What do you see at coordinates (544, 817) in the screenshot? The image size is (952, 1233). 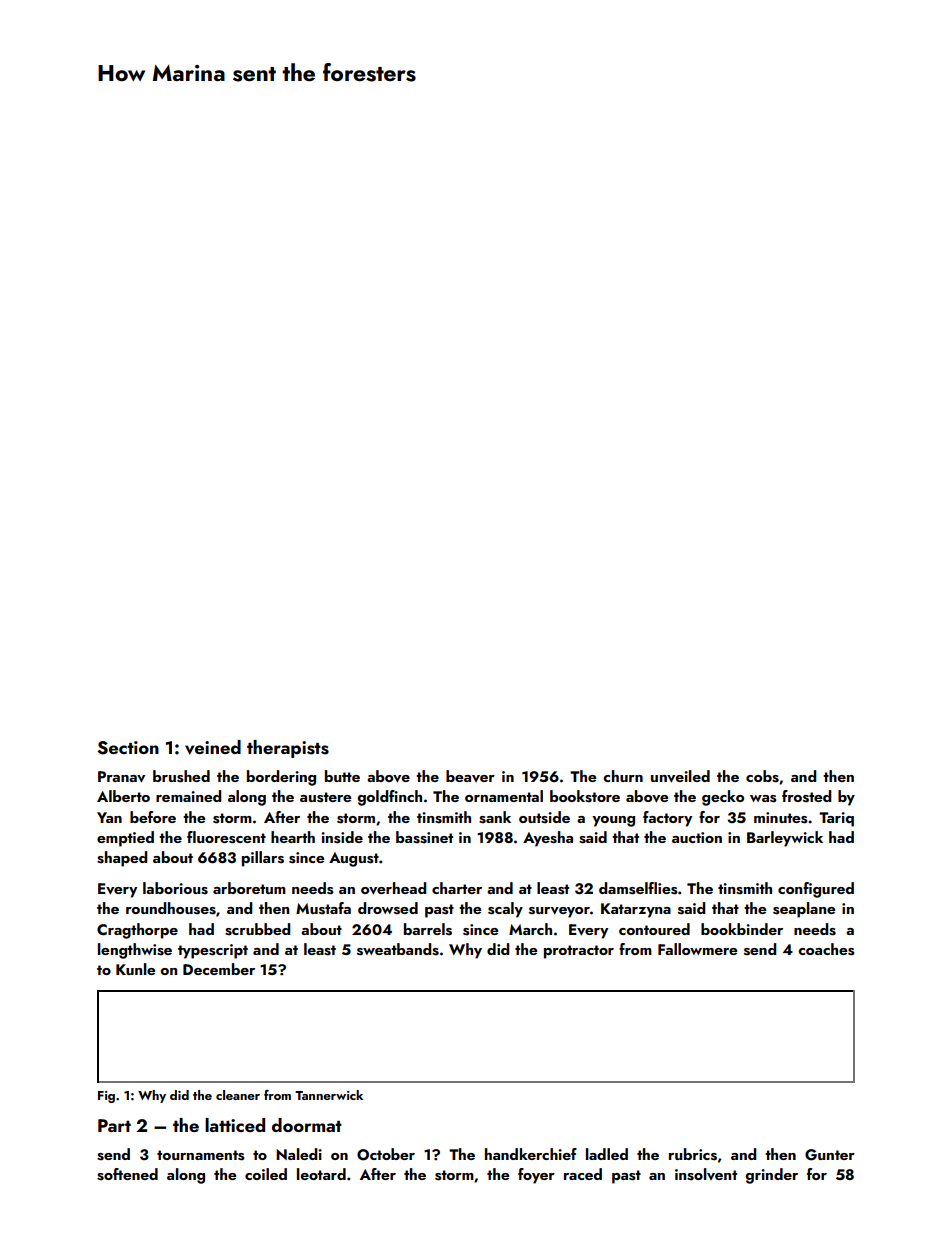 I see `outside` at bounding box center [544, 817].
